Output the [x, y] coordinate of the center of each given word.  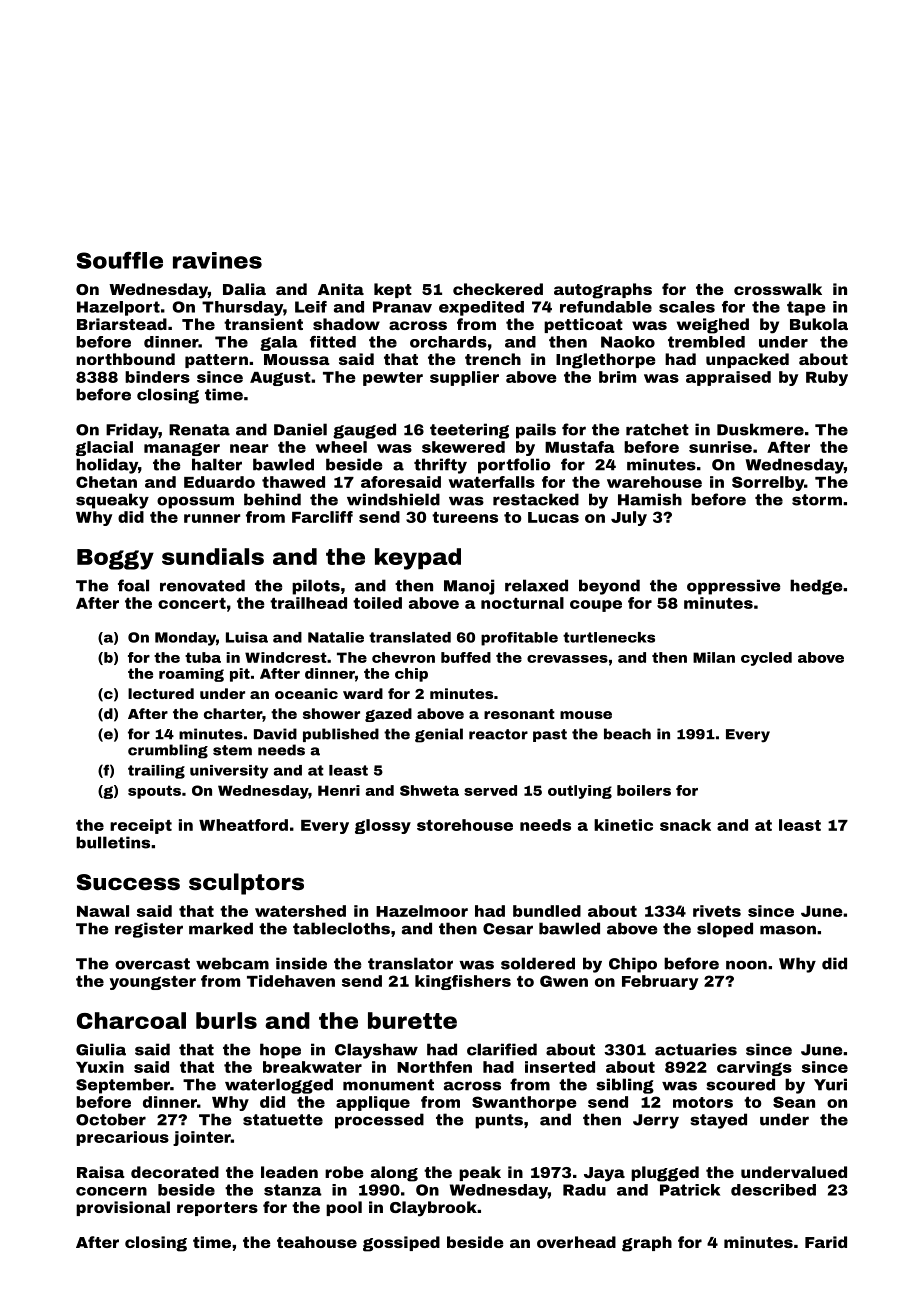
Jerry [656, 1121]
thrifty [440, 466]
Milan [714, 657]
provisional [123, 1208]
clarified [502, 1049]
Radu [584, 1190]
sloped [725, 930]
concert [192, 603]
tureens [465, 517]
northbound [125, 359]
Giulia [101, 1049]
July [629, 518]
